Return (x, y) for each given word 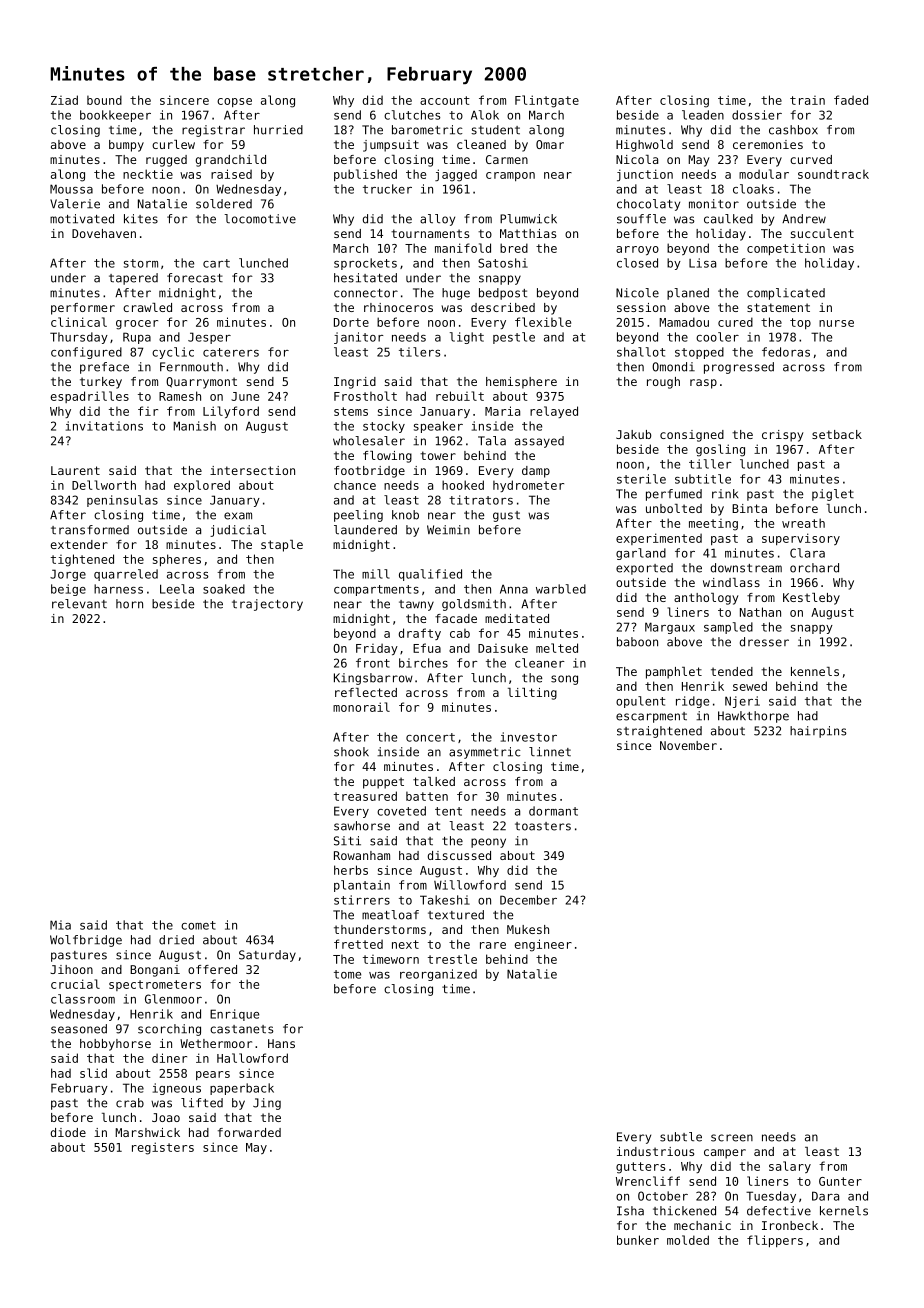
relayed (554, 412)
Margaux (670, 628)
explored (202, 486)
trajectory (267, 605)
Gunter (840, 1181)
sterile (641, 479)
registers (163, 1148)
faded (851, 100)
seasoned (79, 1029)
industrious (655, 1151)
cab (460, 633)
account (445, 100)
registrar (213, 131)
